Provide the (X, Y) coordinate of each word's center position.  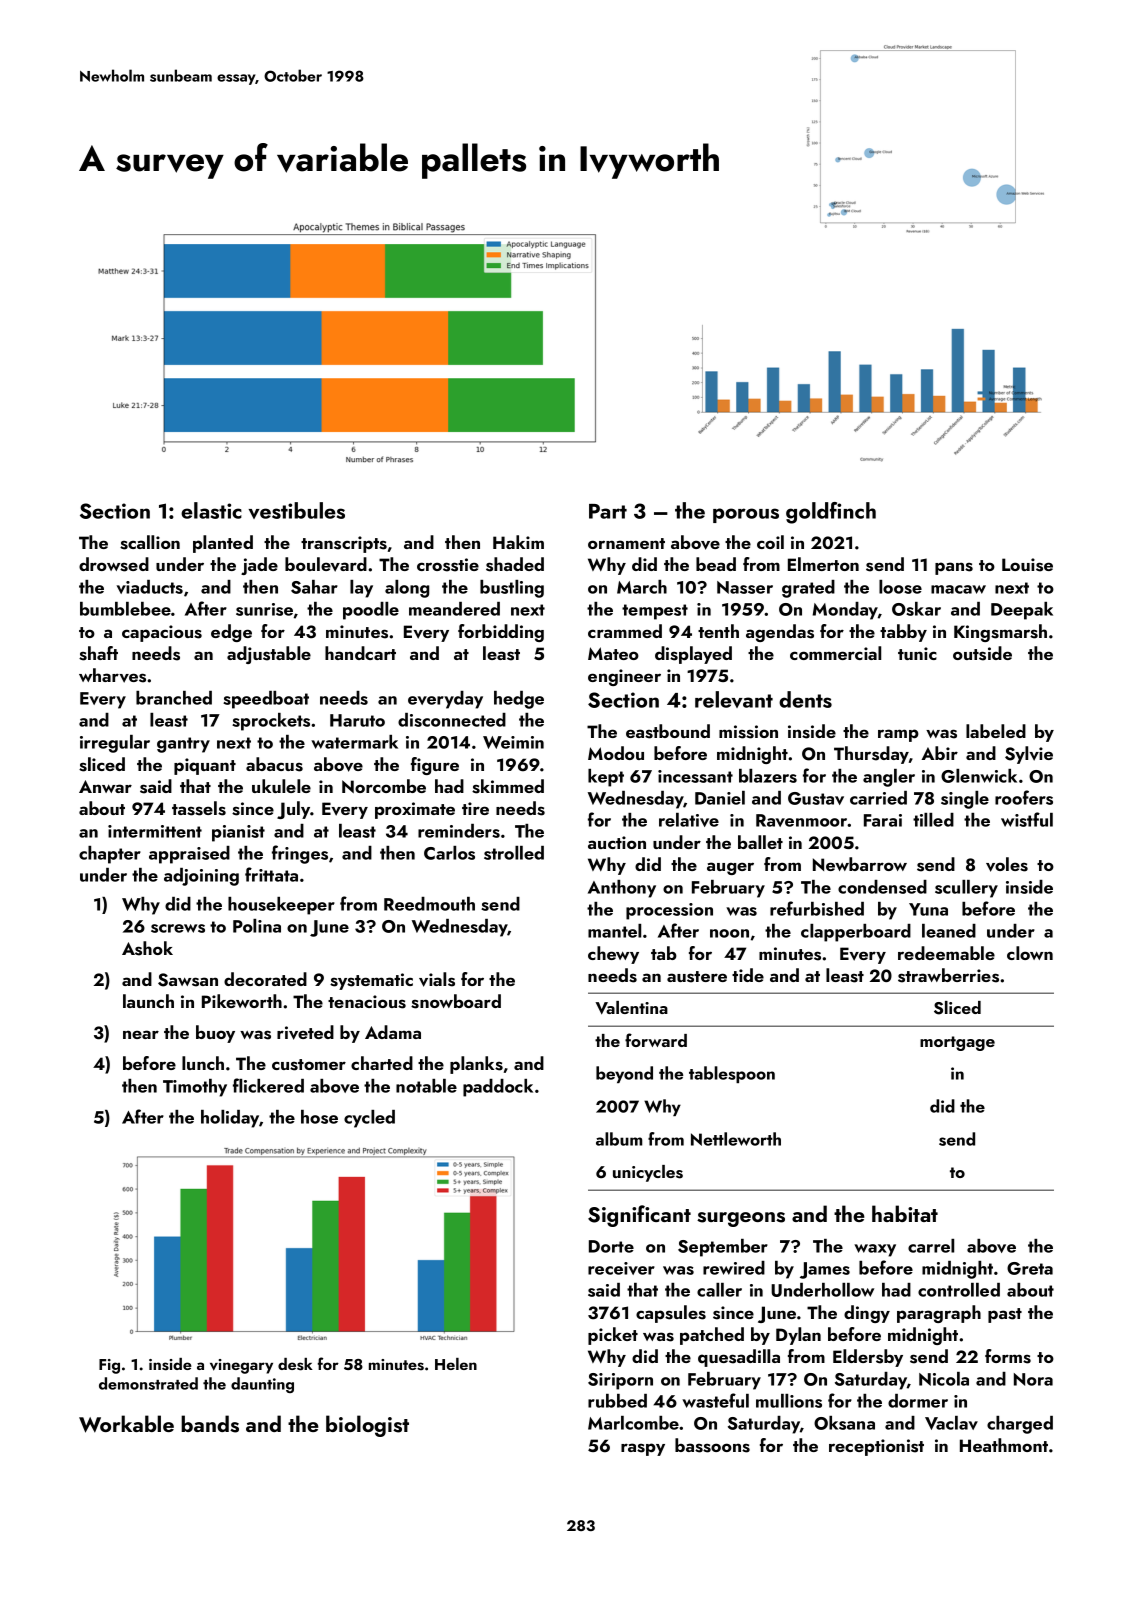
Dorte (611, 1246)
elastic (211, 510)
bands (210, 1424)
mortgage (957, 1043)
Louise (1027, 565)
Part (608, 511)
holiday (230, 1119)
